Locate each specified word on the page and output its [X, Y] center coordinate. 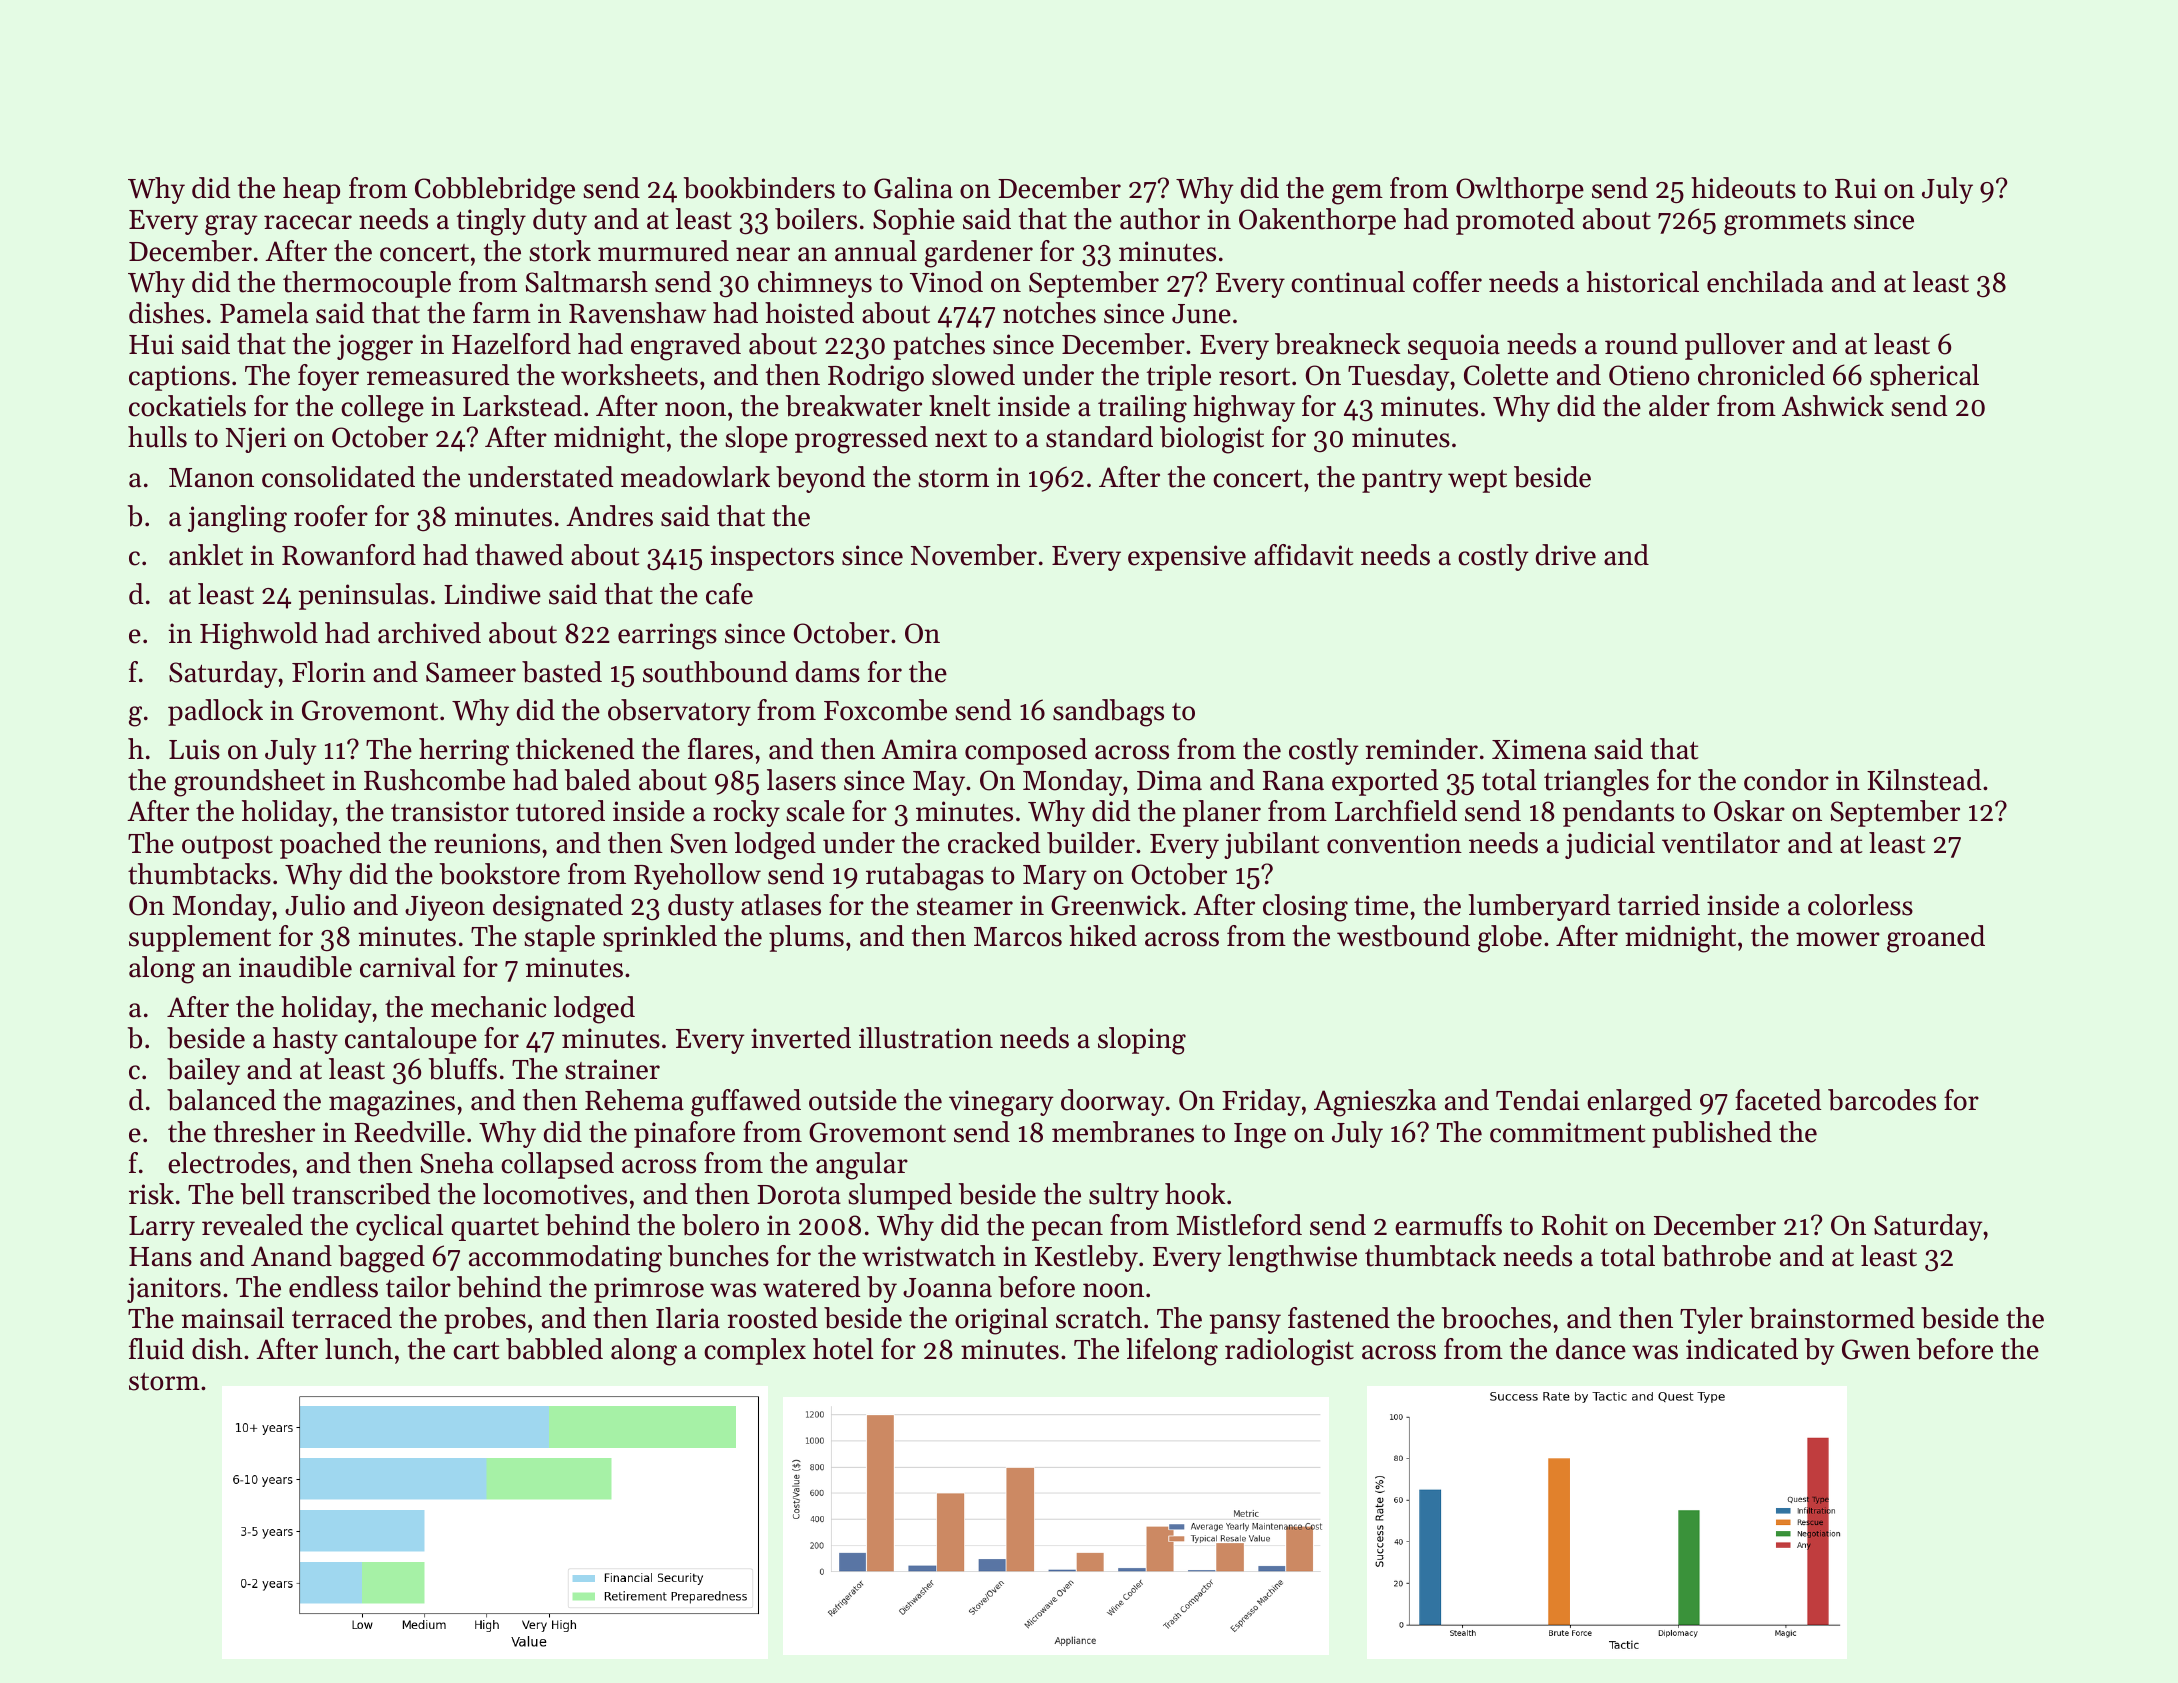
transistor [450, 811]
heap [311, 190]
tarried [1659, 905]
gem [1357, 194]
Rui [1856, 188]
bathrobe [1716, 1256]
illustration [926, 1038]
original [1001, 1321]
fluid [156, 1349]
